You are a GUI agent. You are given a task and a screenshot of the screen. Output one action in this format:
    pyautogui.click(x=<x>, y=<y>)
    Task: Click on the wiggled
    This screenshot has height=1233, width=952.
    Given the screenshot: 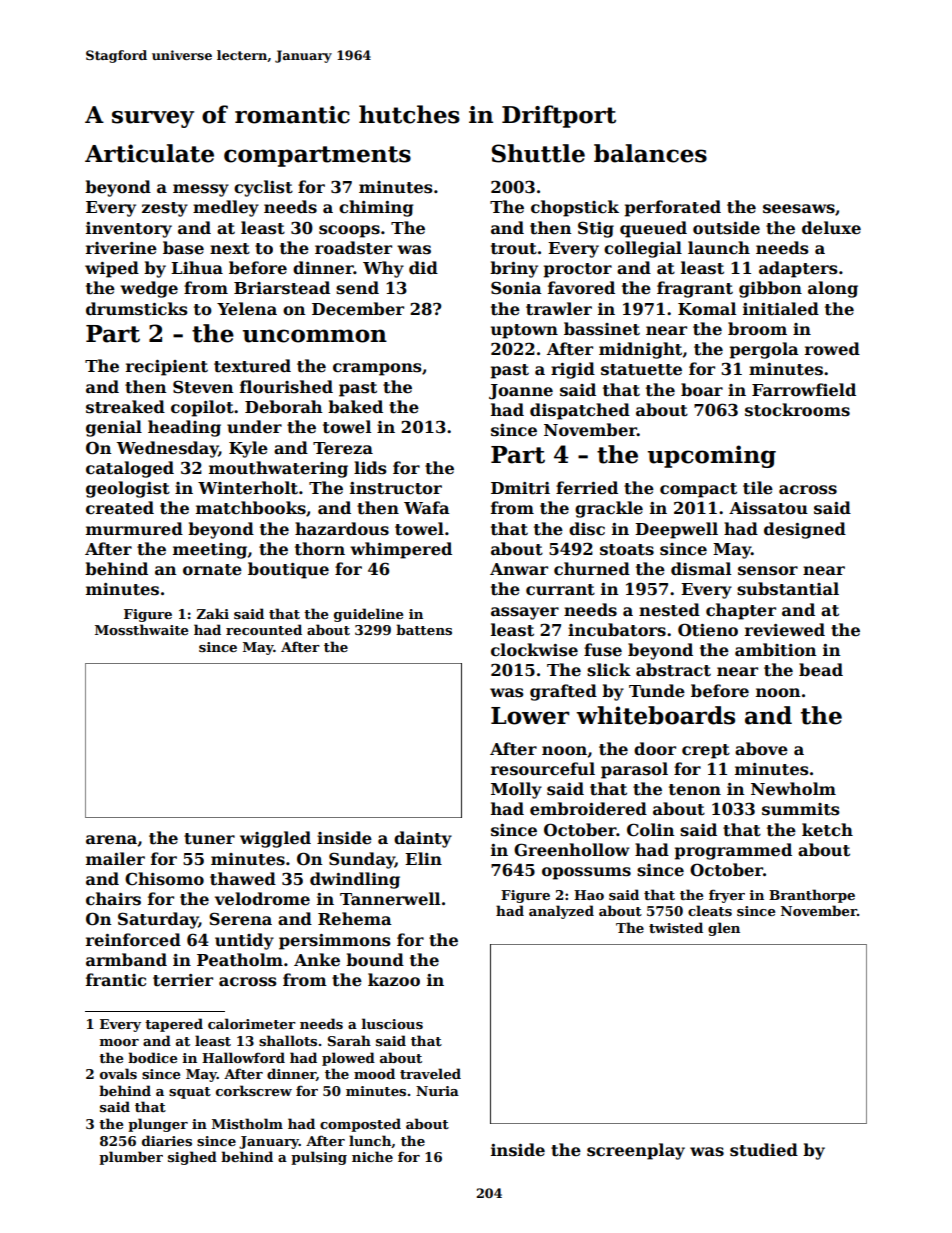 What is the action you would take?
    pyautogui.click(x=275, y=839)
